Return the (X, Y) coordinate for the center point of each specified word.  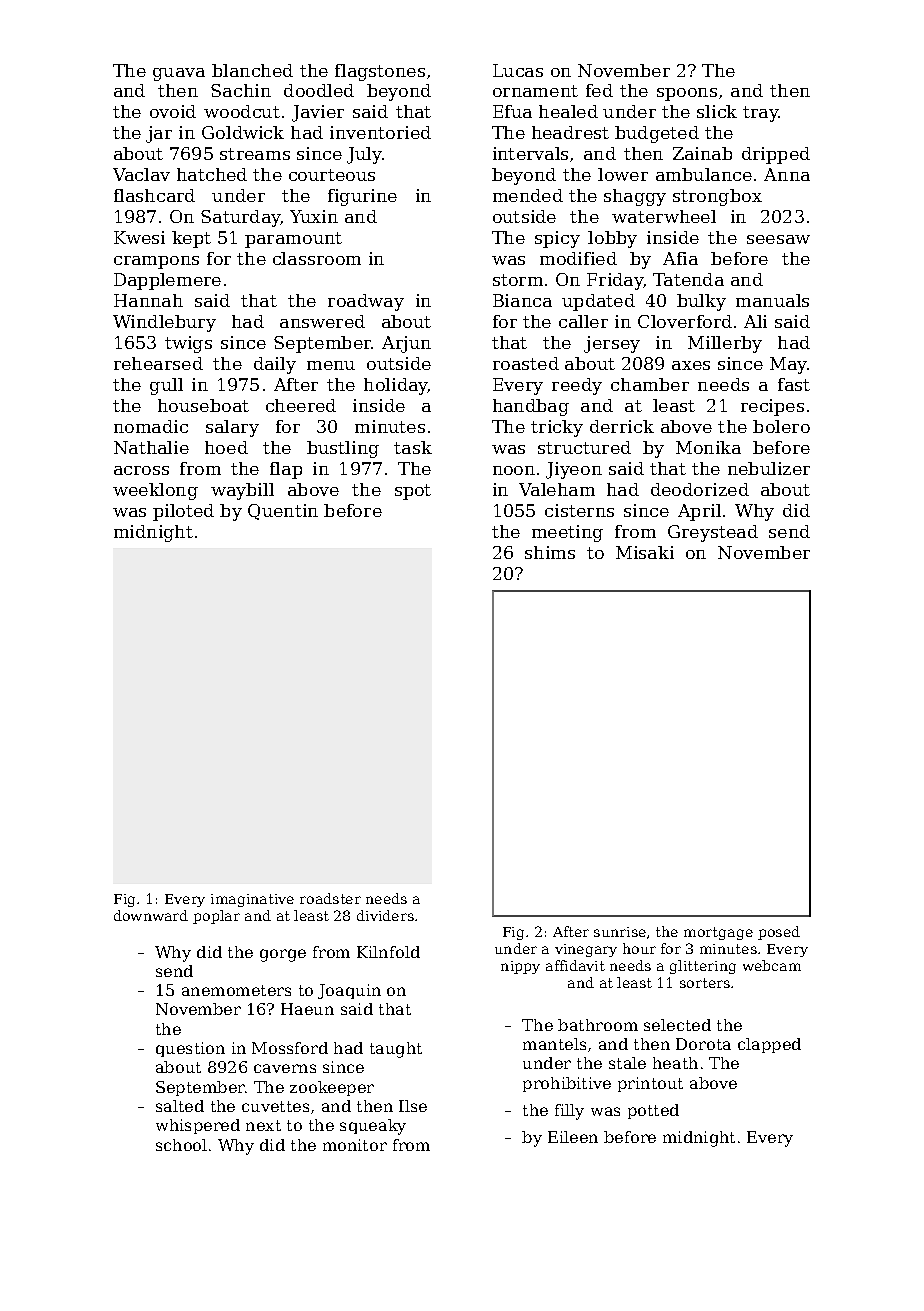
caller (583, 321)
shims (550, 552)
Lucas (518, 70)
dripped (776, 155)
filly (569, 1112)
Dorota (703, 1044)
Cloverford (685, 321)
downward (151, 915)
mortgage (718, 933)
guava (179, 74)
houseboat (203, 405)
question (190, 1049)
